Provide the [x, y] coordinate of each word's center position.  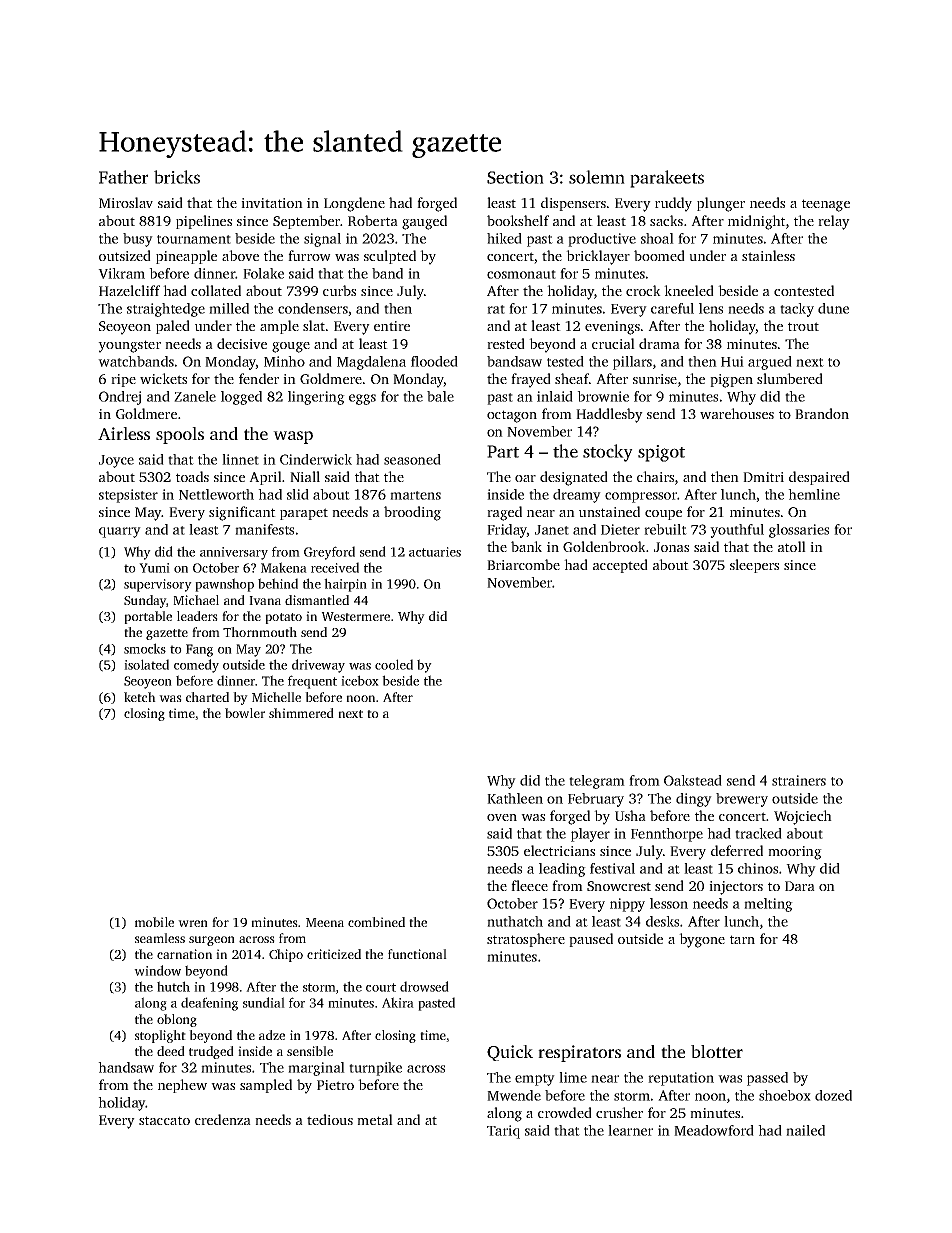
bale [440, 396]
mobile [154, 922]
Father [123, 177]
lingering [316, 398]
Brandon [822, 413]
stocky [608, 453]
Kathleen [515, 798]
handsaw [126, 1067]
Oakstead [693, 780]
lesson [669, 903]
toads [192, 476]
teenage [826, 205]
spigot [661, 453]
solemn [597, 177]
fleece [529, 885]
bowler [245, 713]
